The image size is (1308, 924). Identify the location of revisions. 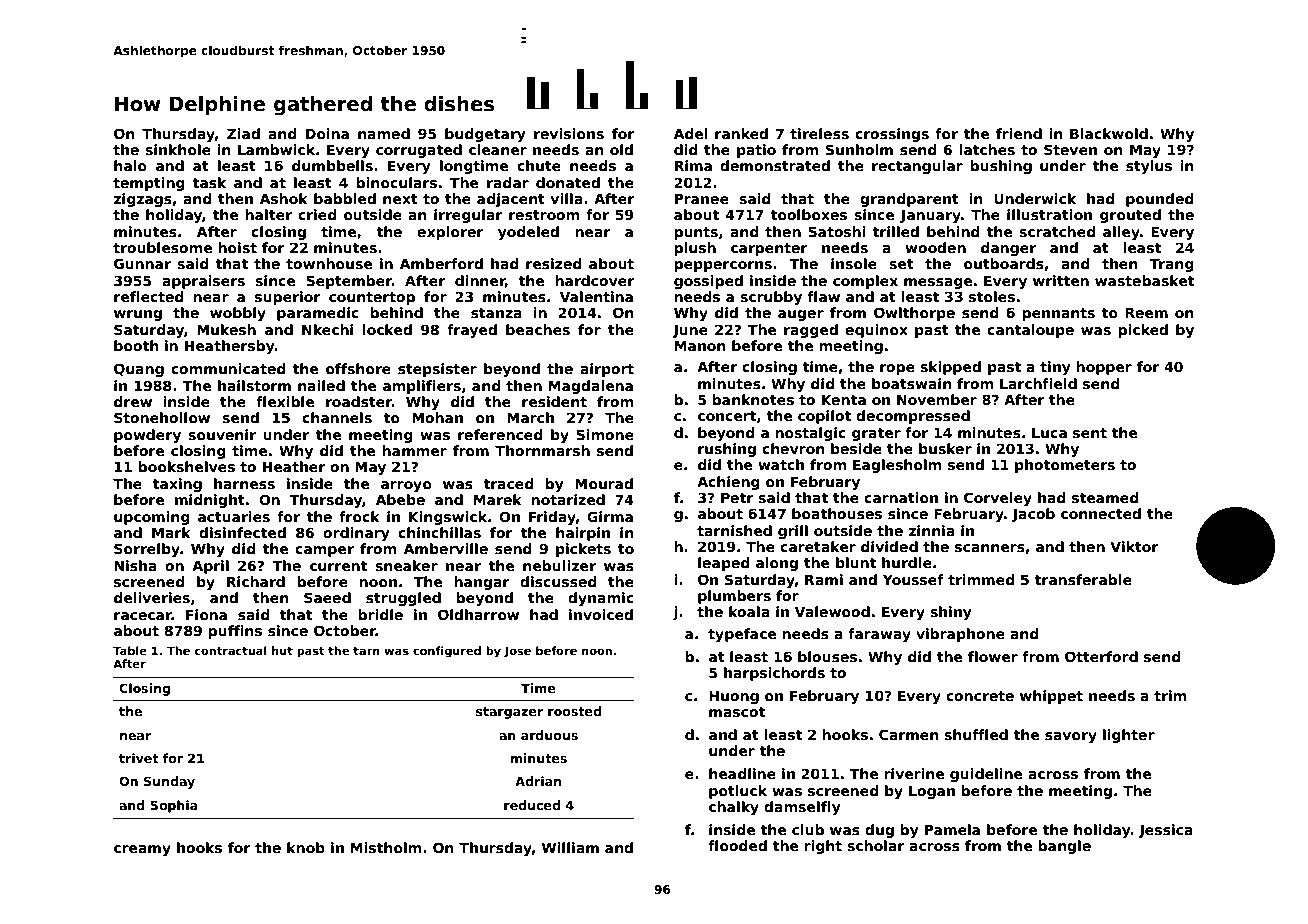
(569, 133).
